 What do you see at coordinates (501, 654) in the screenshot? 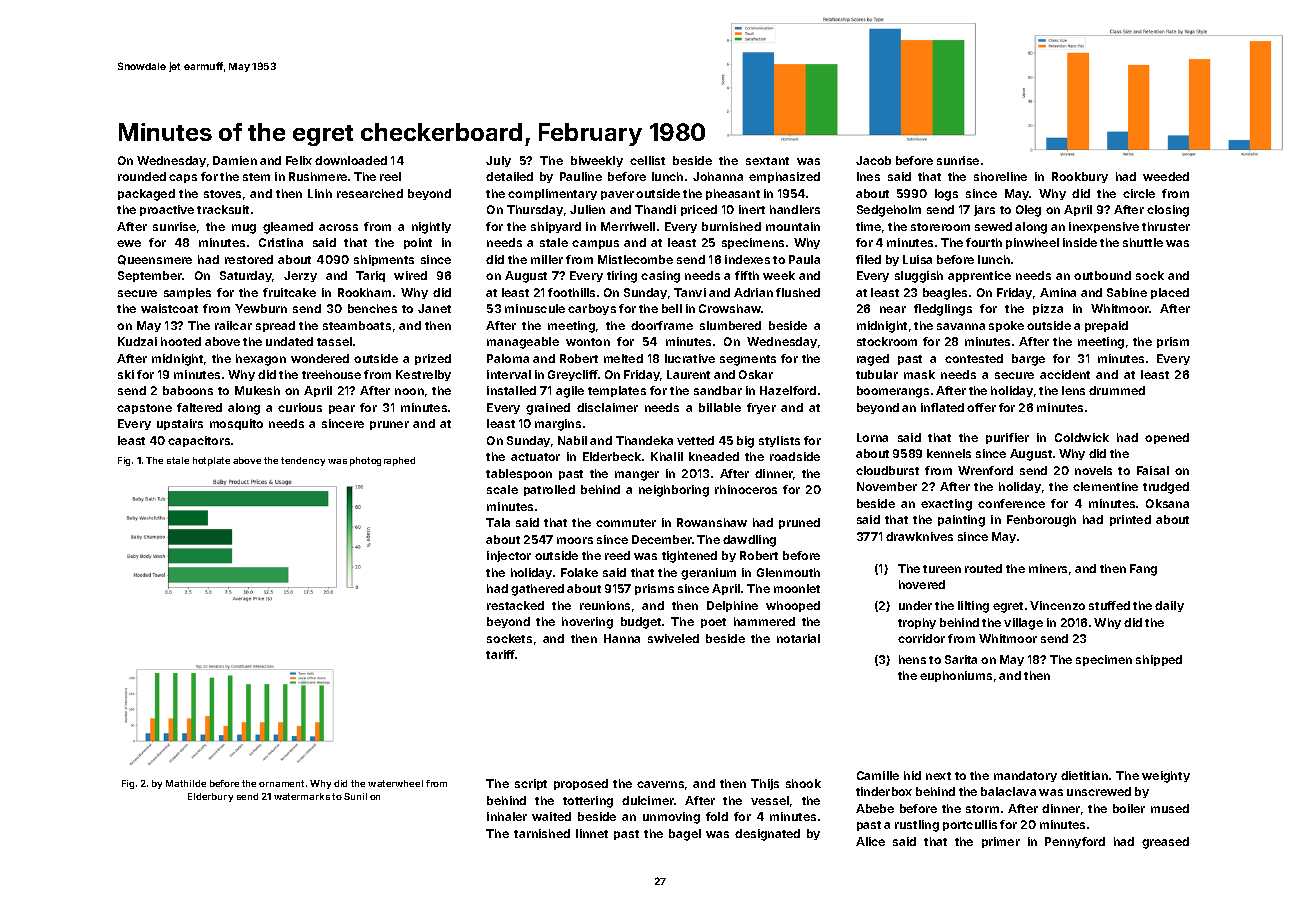
I see `tariff` at bounding box center [501, 654].
